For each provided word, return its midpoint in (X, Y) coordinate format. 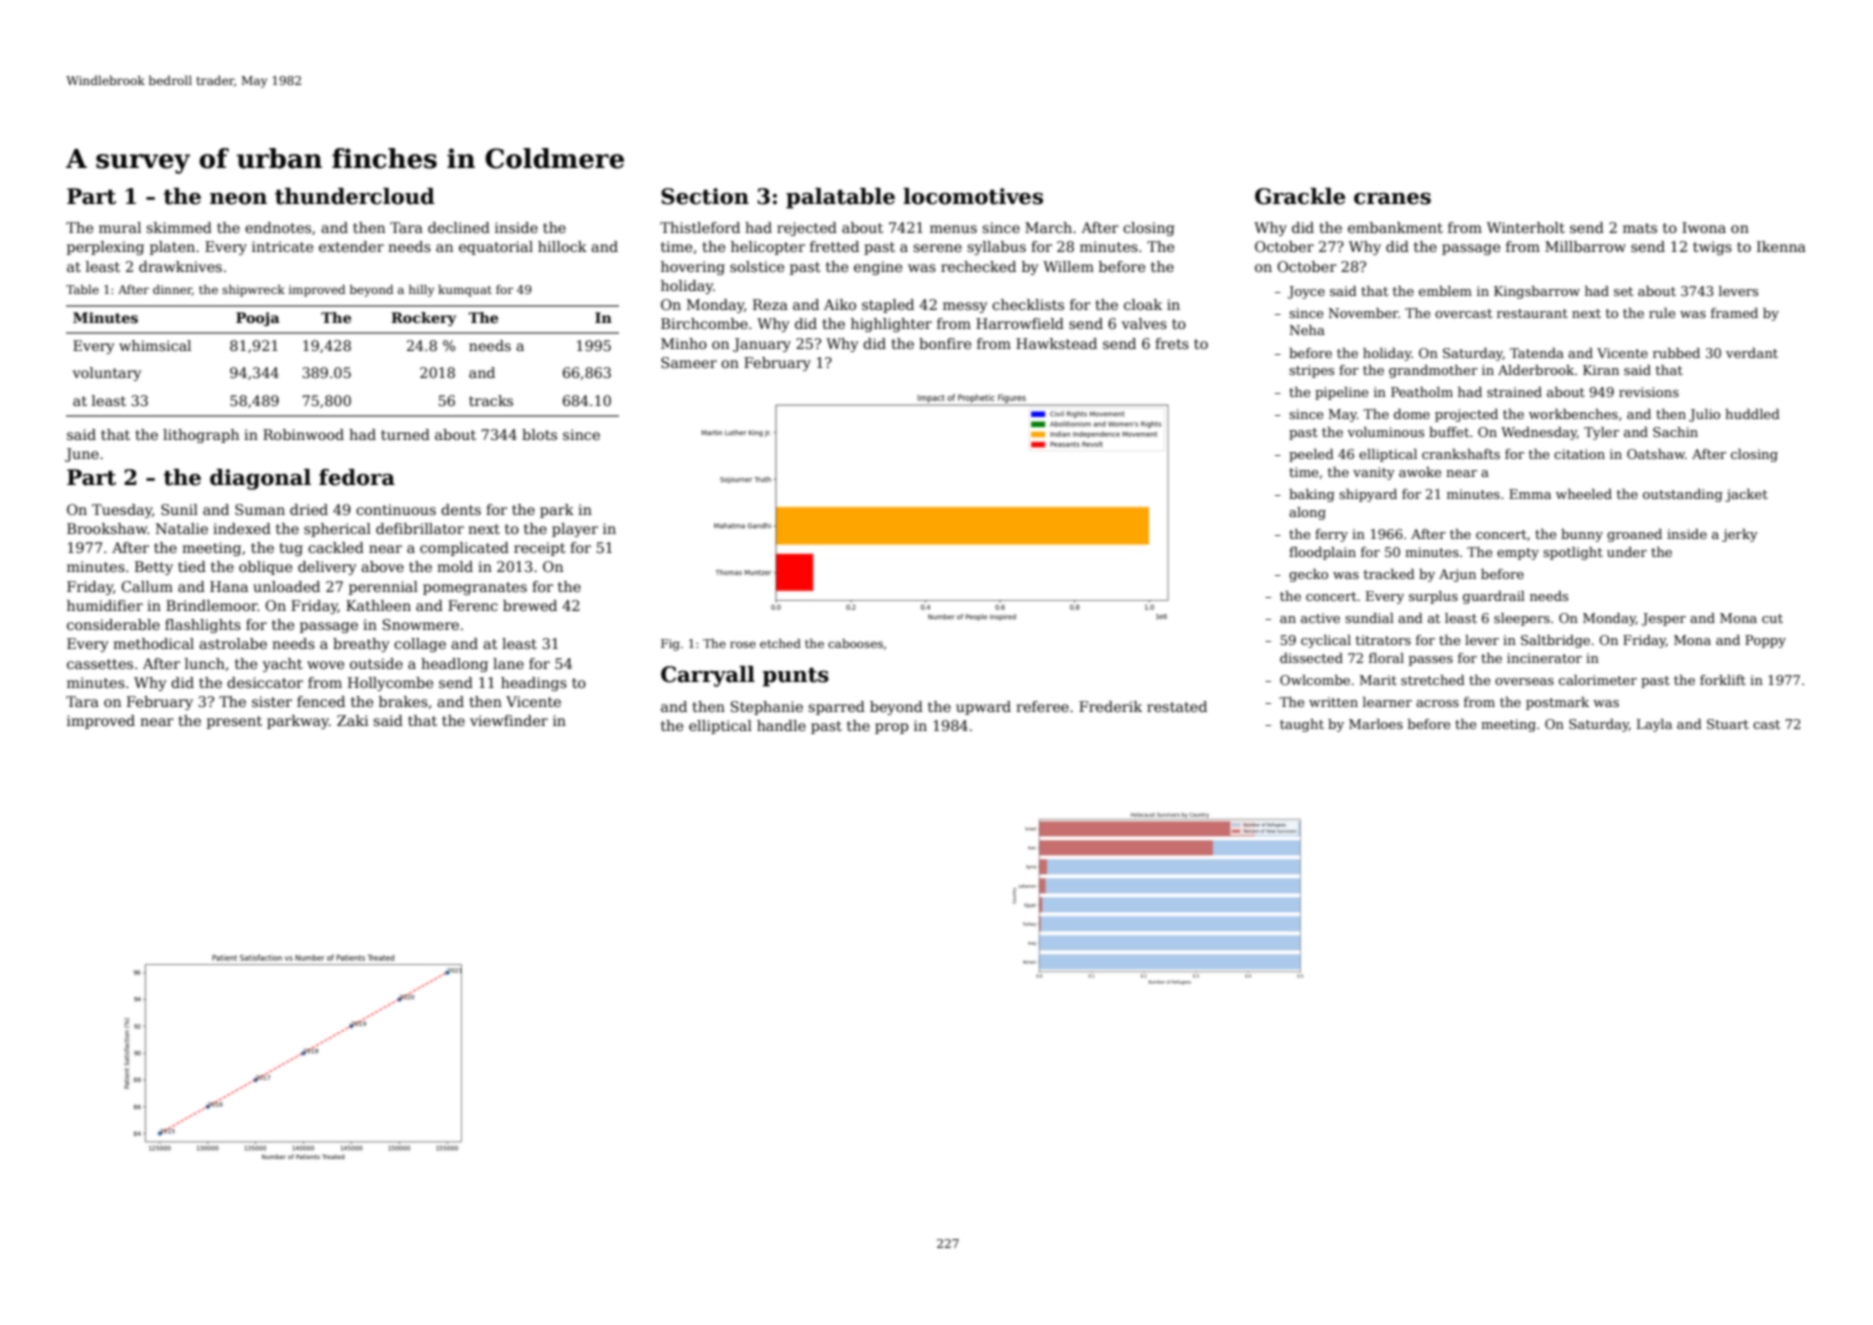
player (575, 530)
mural (120, 227)
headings (534, 684)
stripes (1311, 371)
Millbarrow (1585, 246)
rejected (807, 229)
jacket (1746, 495)
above (382, 566)
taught (1302, 725)
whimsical (155, 345)
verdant (1752, 353)
